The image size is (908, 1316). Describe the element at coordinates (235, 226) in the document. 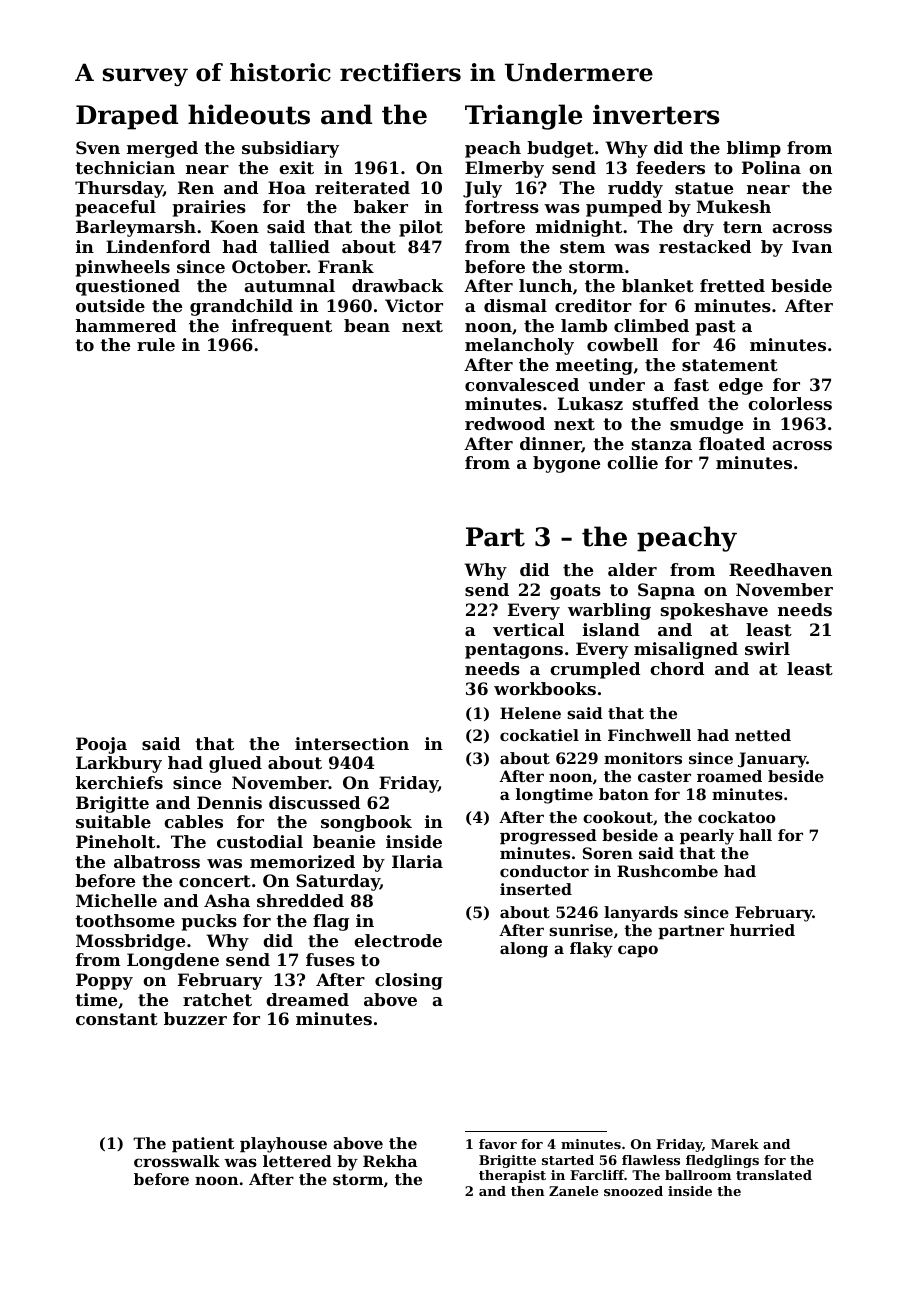

I see `Koen` at that location.
